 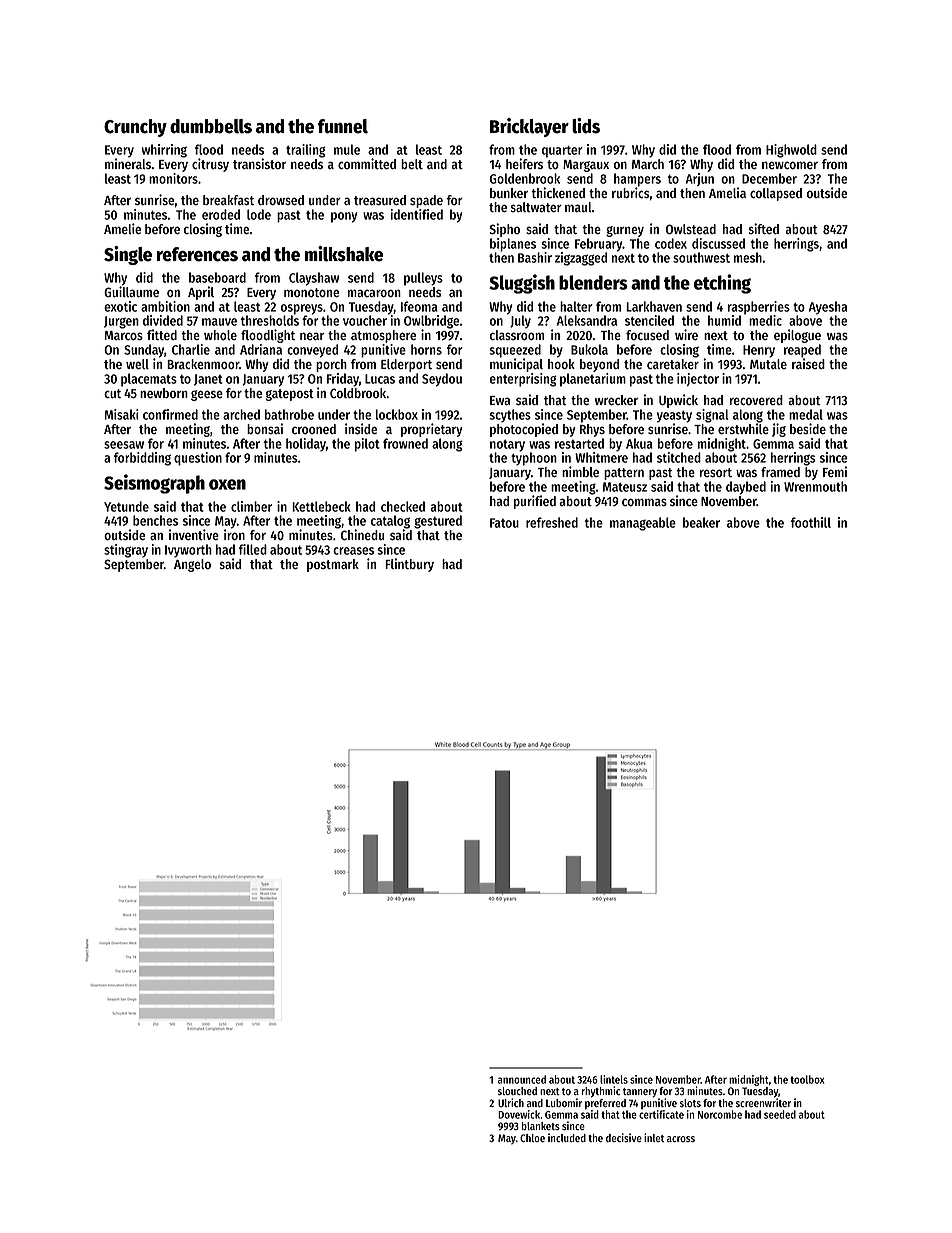 What do you see at coordinates (552, 522) in the screenshot?
I see `refreshed` at bounding box center [552, 522].
